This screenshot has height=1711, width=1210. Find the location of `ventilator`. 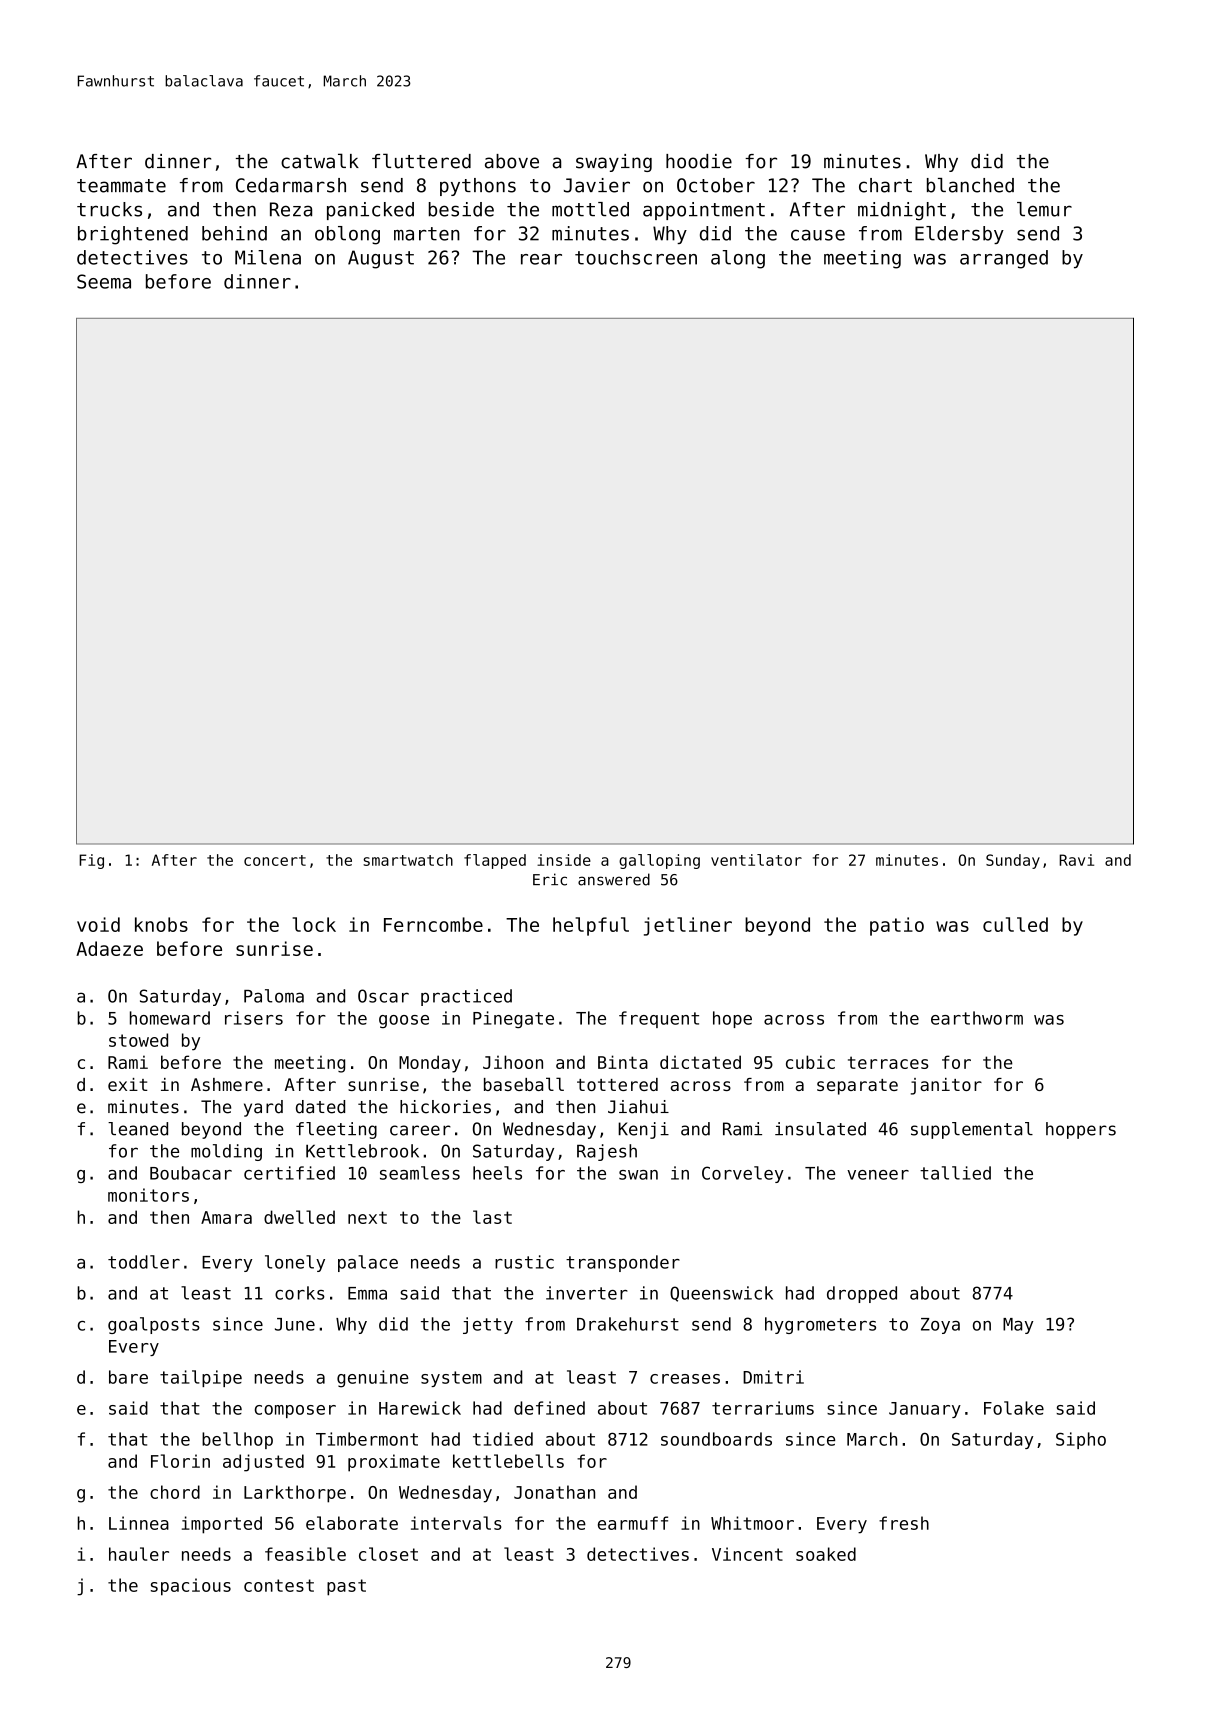

ventilator is located at coordinates (756, 860).
